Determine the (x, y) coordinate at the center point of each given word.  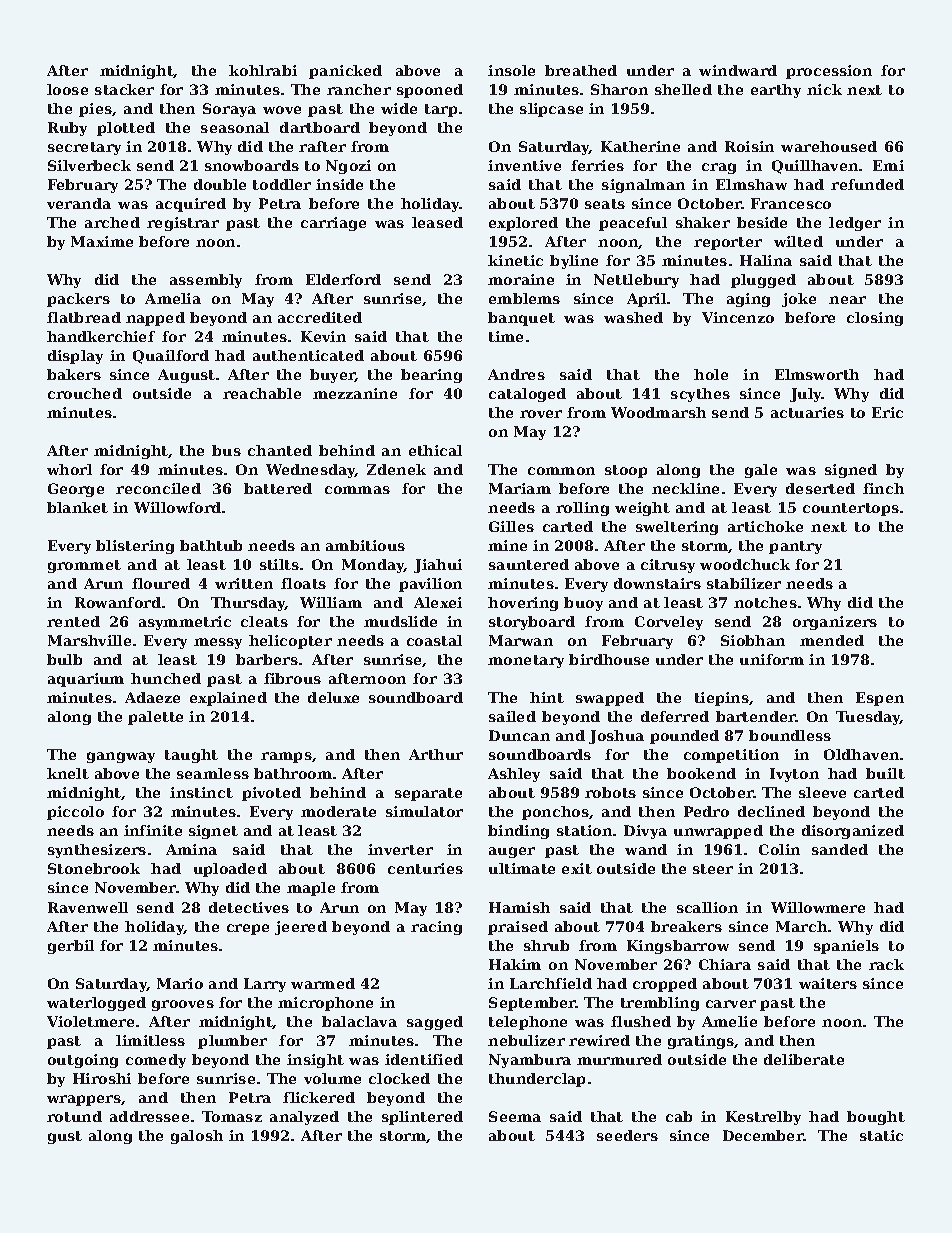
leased (437, 222)
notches (765, 602)
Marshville (89, 640)
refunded (867, 184)
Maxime (102, 241)
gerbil (71, 947)
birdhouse (609, 659)
